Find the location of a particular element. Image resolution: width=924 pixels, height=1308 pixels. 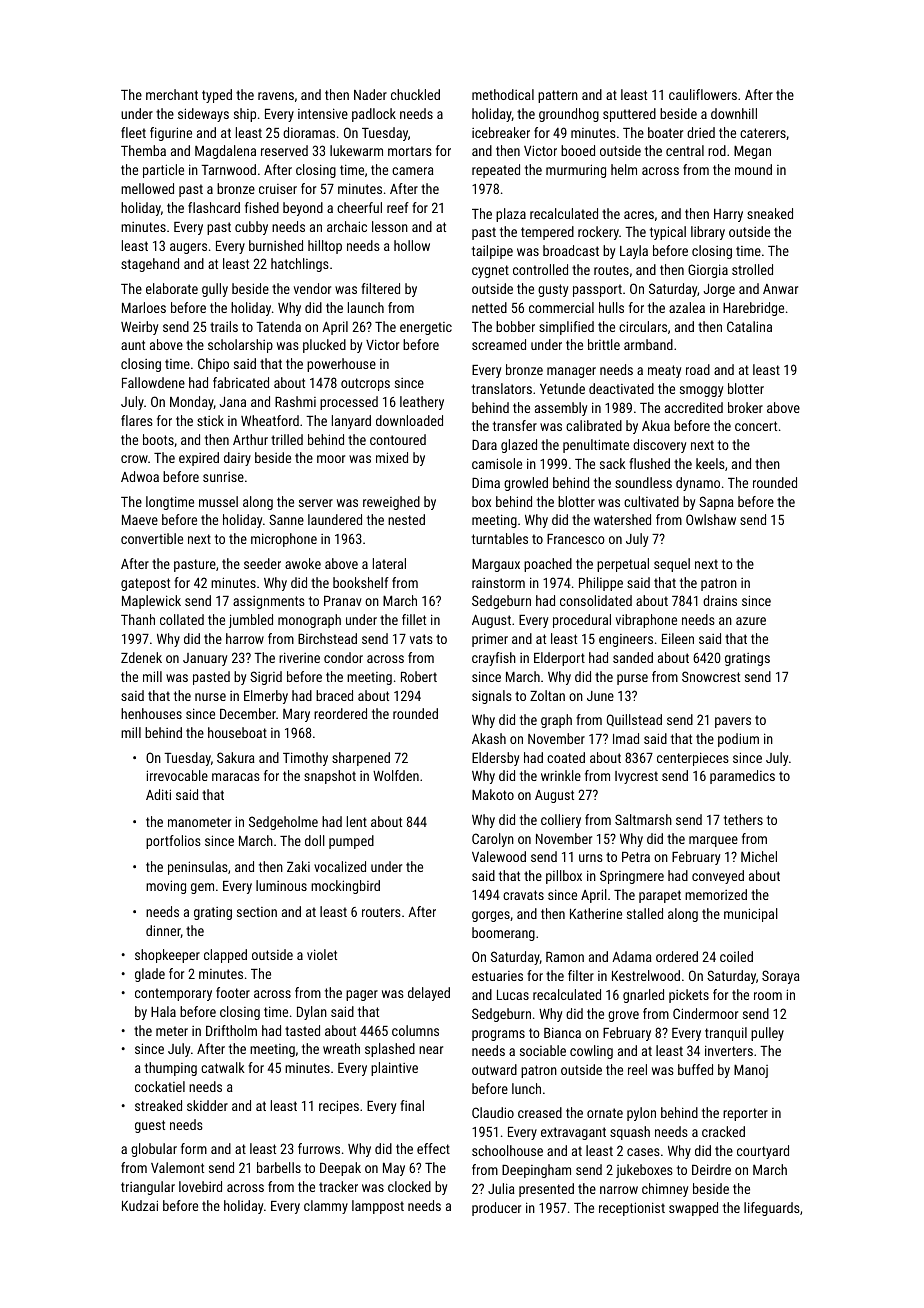

swapped is located at coordinates (693, 1209).
